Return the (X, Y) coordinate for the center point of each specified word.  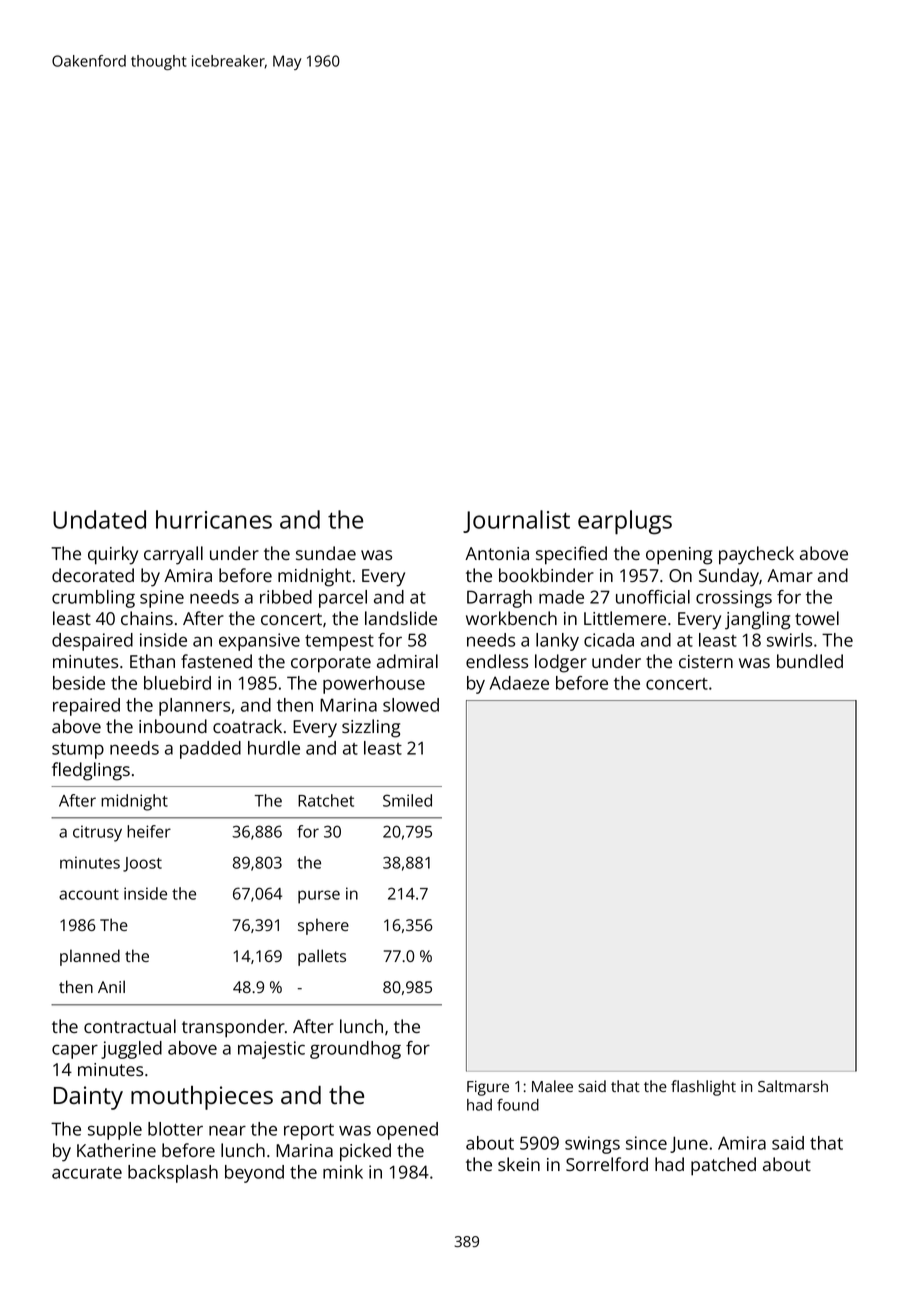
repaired (86, 707)
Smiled (407, 800)
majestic (271, 1050)
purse (319, 897)
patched (723, 1166)
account (89, 894)
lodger (561, 663)
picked (365, 1152)
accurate (87, 1173)
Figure (488, 1088)
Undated (99, 519)
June (689, 1144)
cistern (706, 661)
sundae (326, 553)
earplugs (625, 522)
